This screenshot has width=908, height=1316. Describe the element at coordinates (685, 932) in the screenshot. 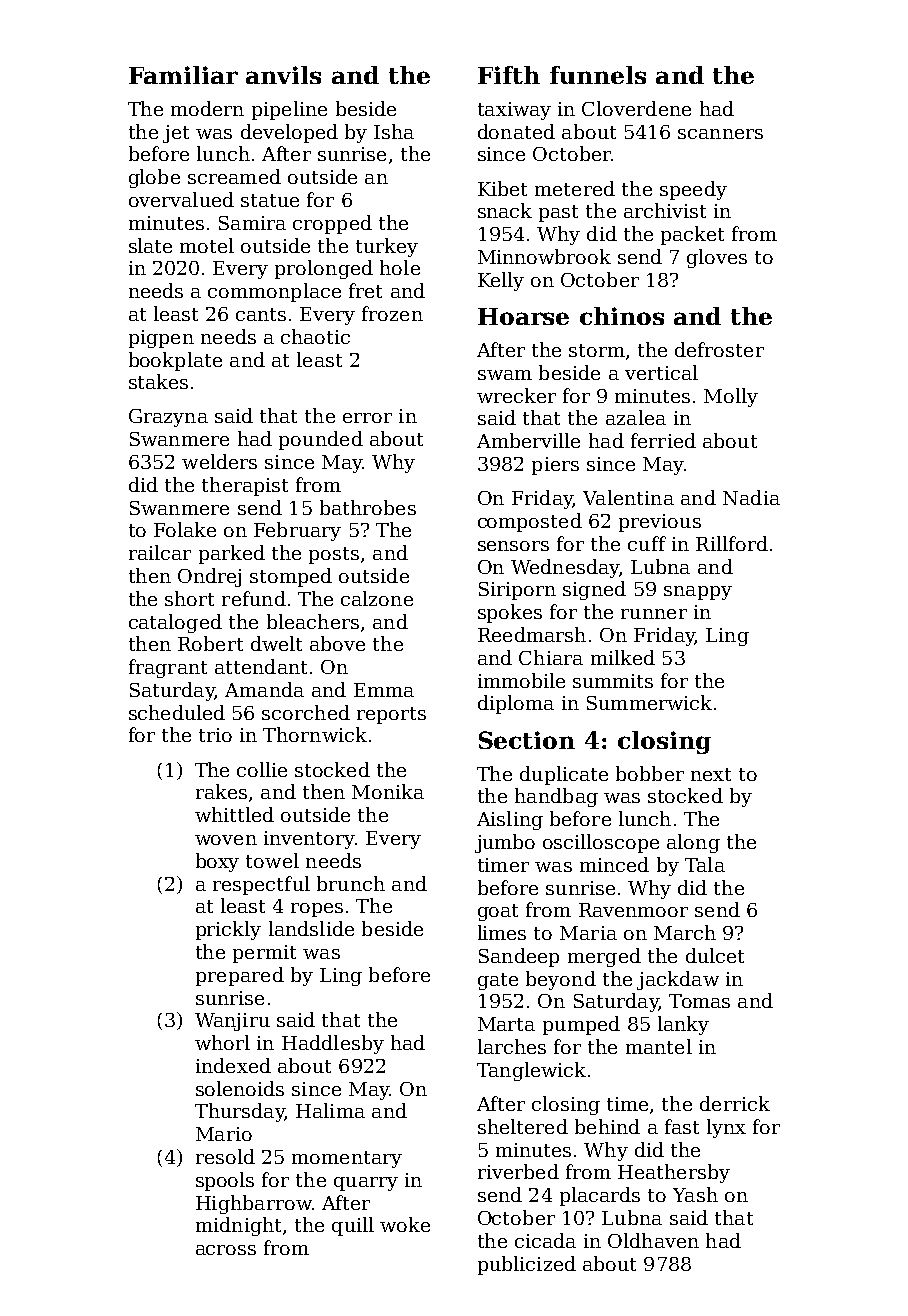

I see `March` at that location.
